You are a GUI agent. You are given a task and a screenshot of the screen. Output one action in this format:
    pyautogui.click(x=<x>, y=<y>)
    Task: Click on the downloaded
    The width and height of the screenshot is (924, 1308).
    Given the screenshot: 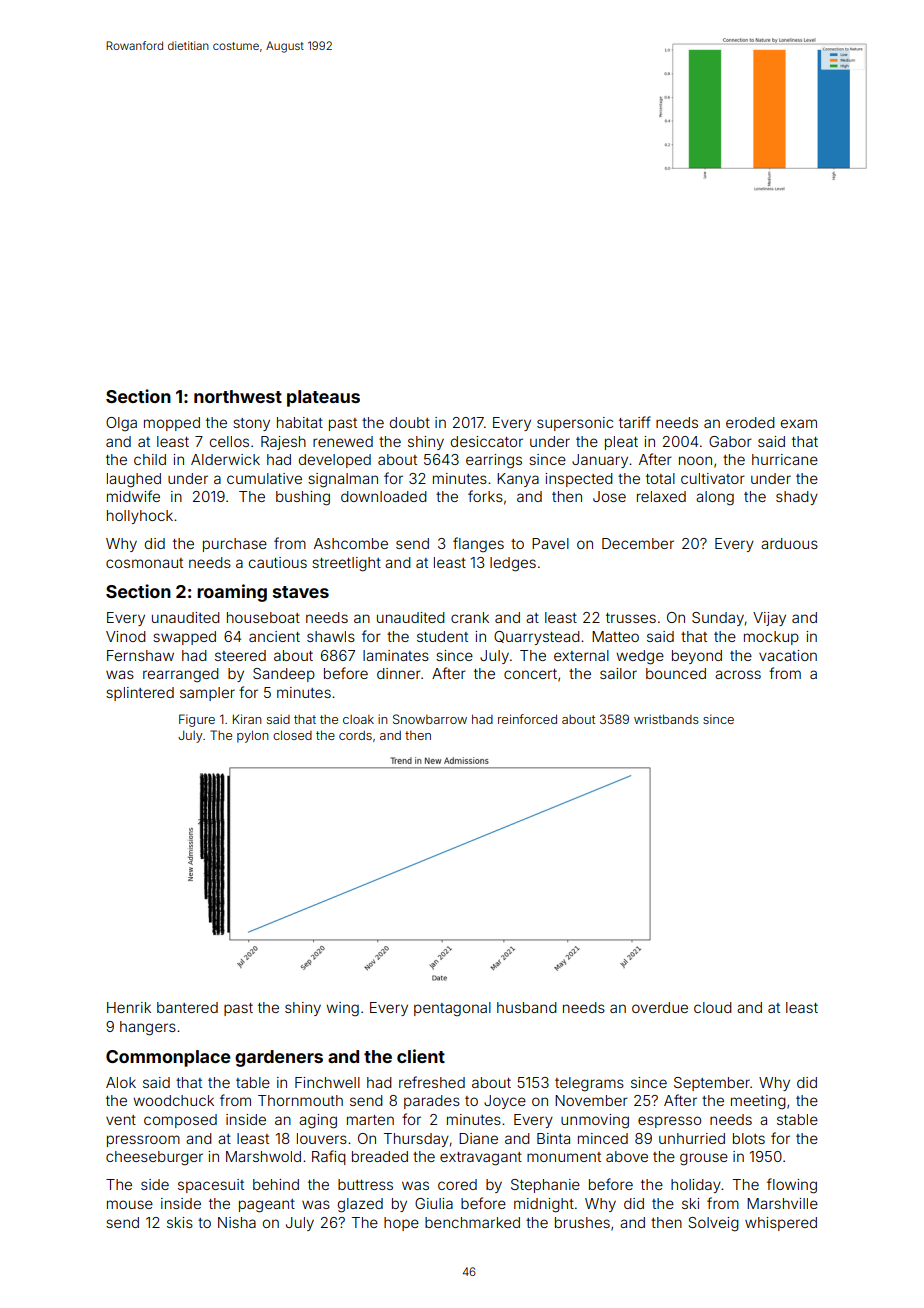 What is the action you would take?
    pyautogui.click(x=384, y=496)
